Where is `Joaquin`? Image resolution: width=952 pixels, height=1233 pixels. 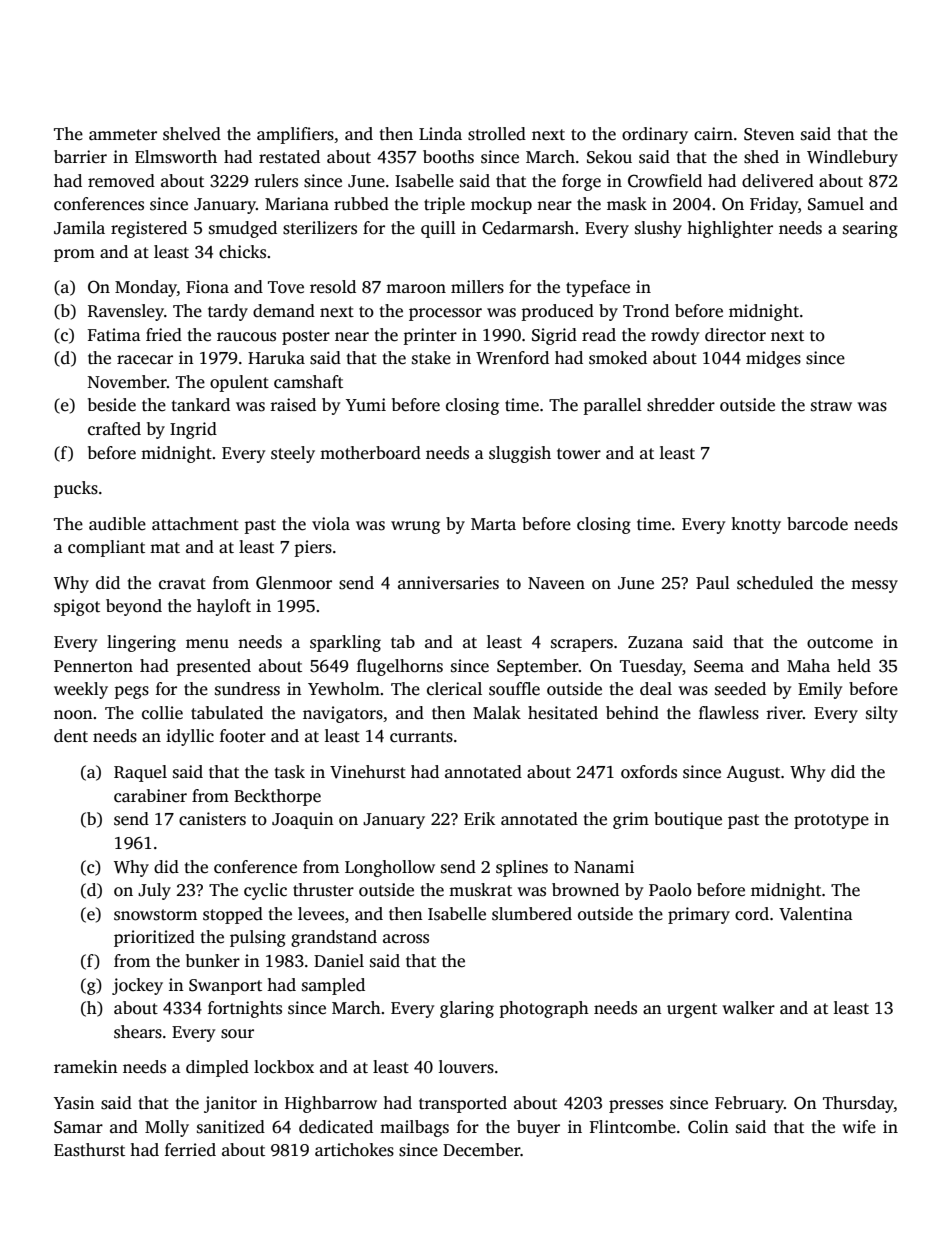
Joaquin is located at coordinates (303, 820).
